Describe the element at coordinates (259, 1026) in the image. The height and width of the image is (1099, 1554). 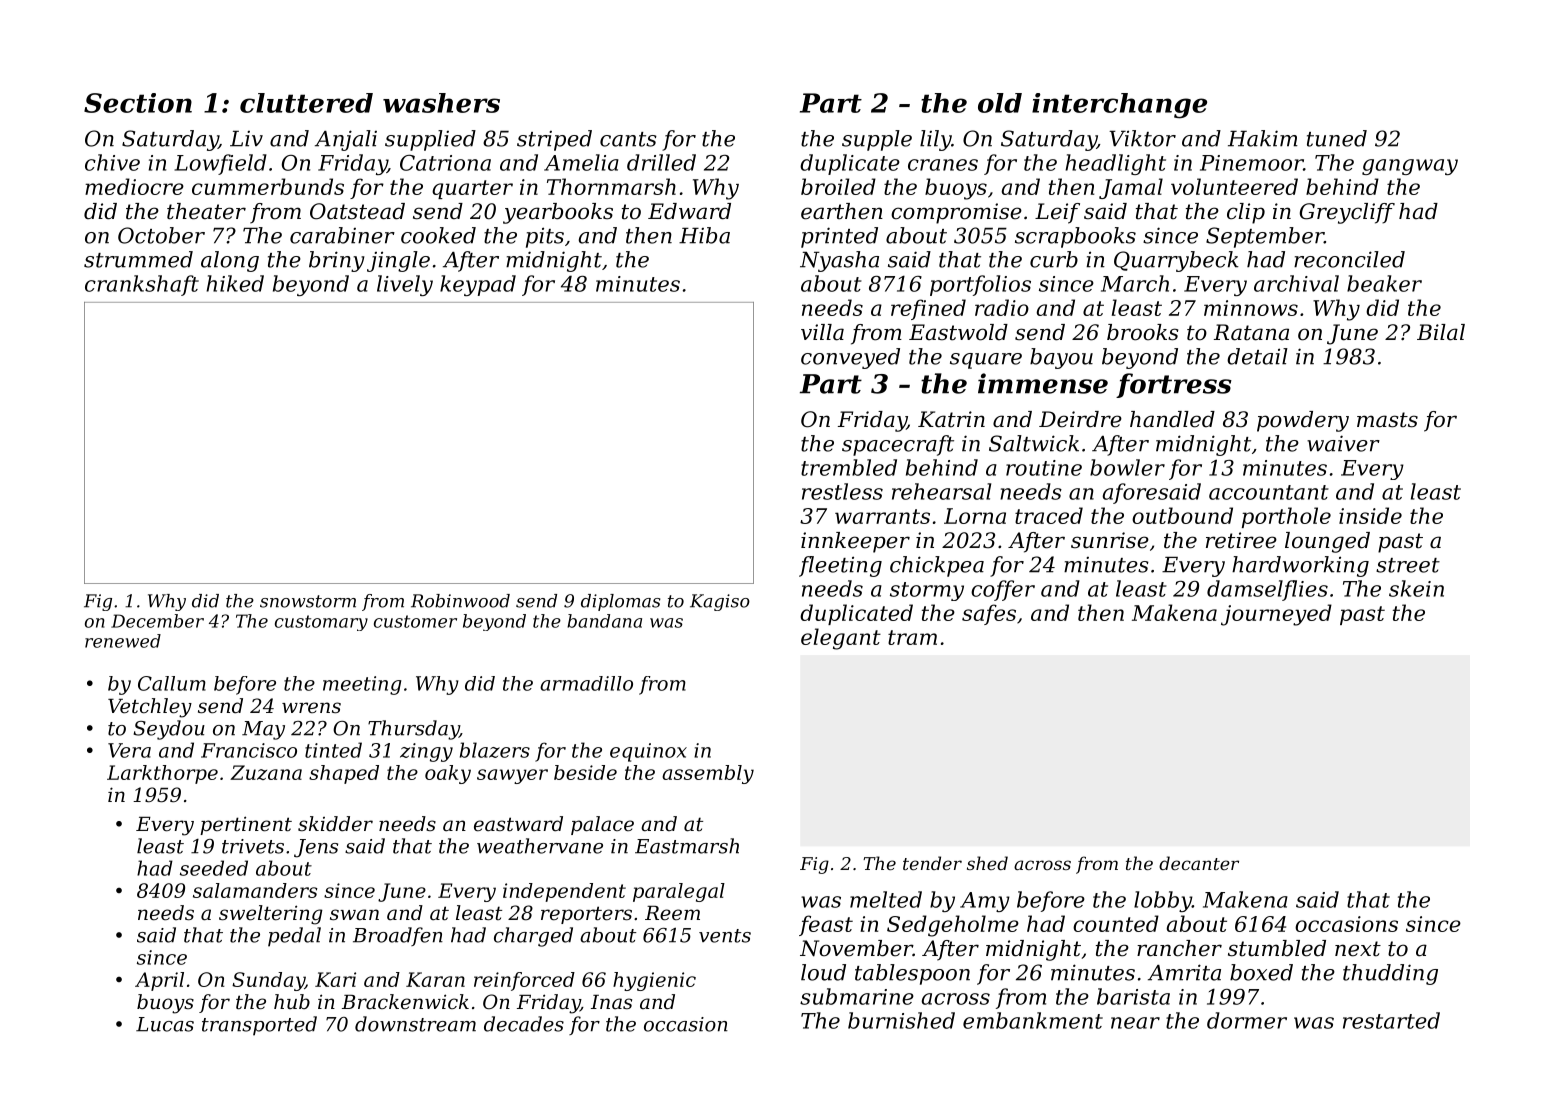
I see `transported` at that location.
